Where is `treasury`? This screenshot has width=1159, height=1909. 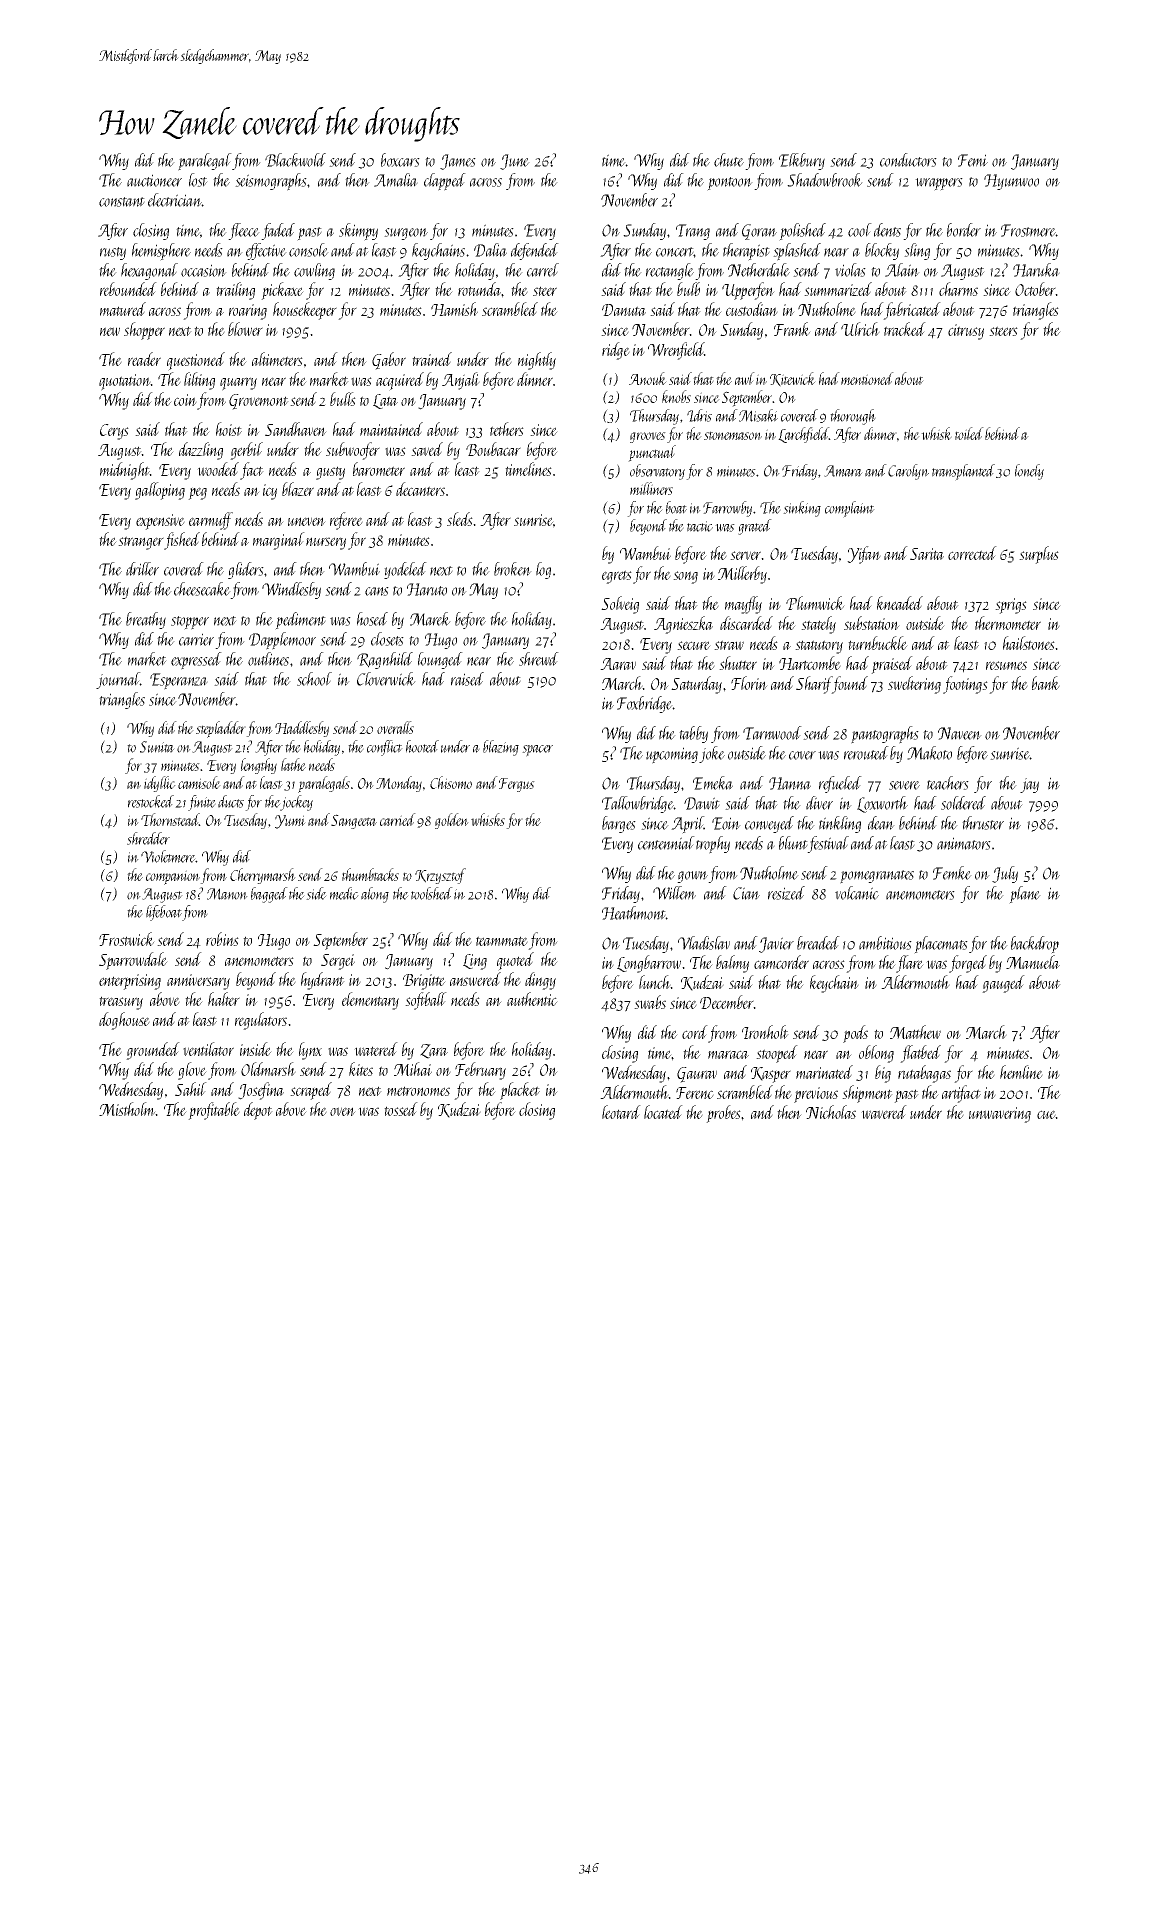
treasury is located at coordinates (121, 1003).
